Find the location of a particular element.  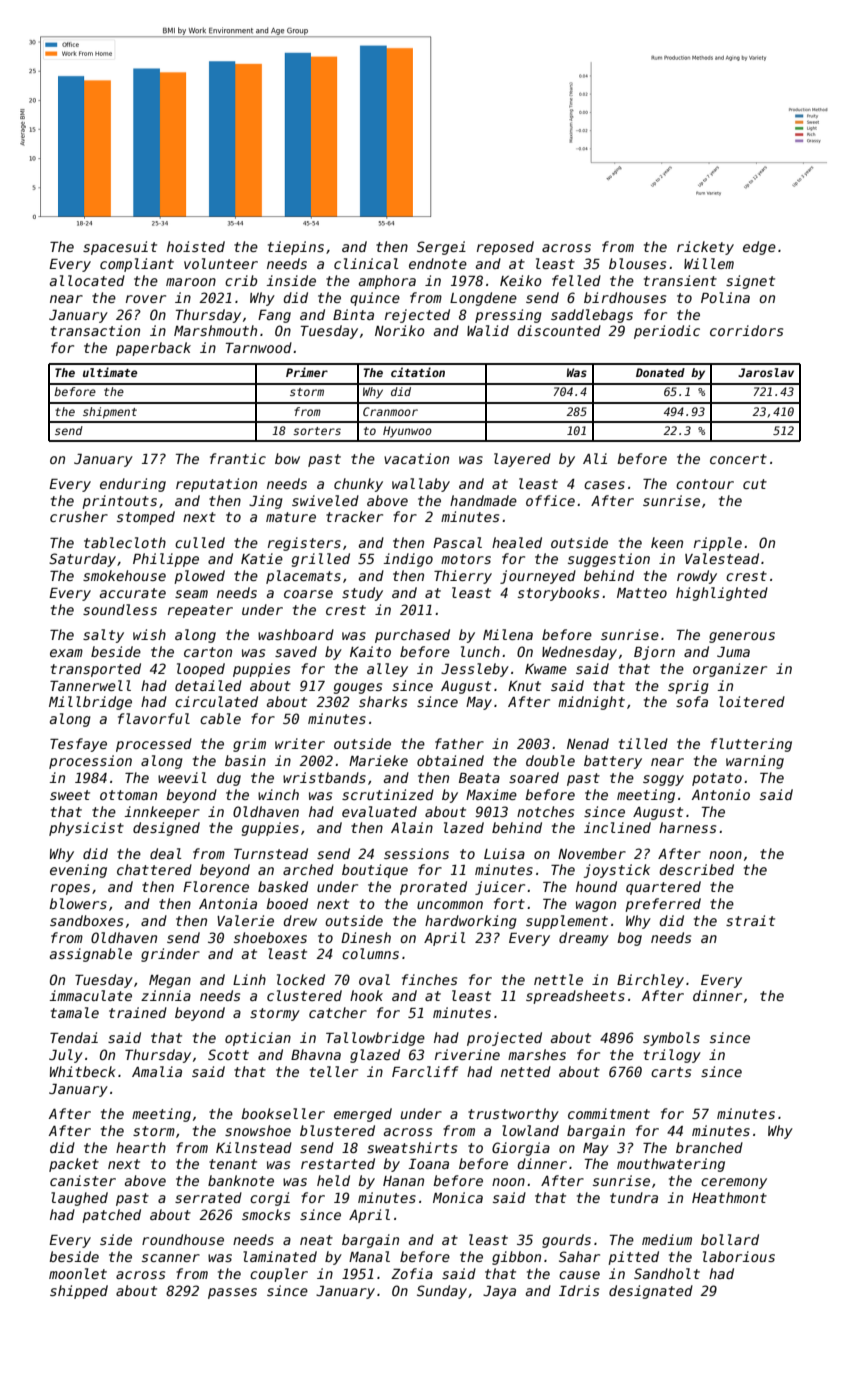

designated is located at coordinates (651, 1292).
